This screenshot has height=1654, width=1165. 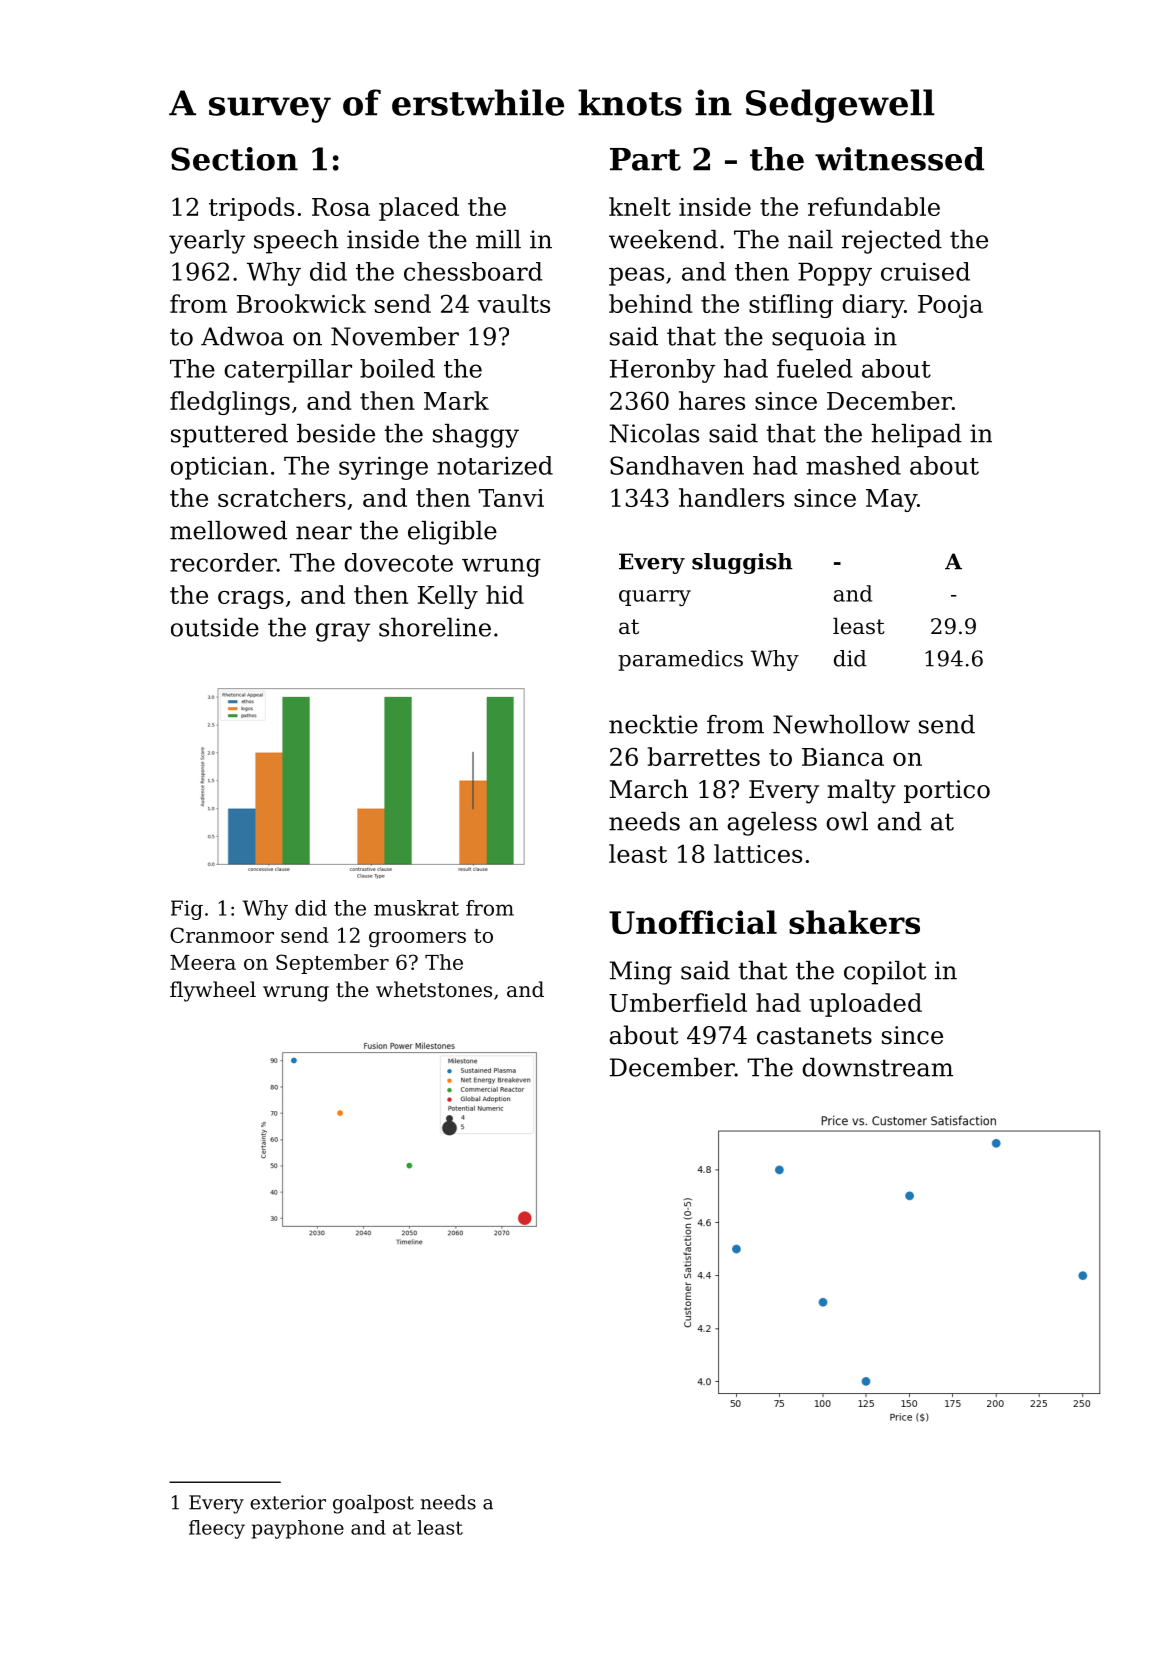 I want to click on Section, so click(x=234, y=159).
